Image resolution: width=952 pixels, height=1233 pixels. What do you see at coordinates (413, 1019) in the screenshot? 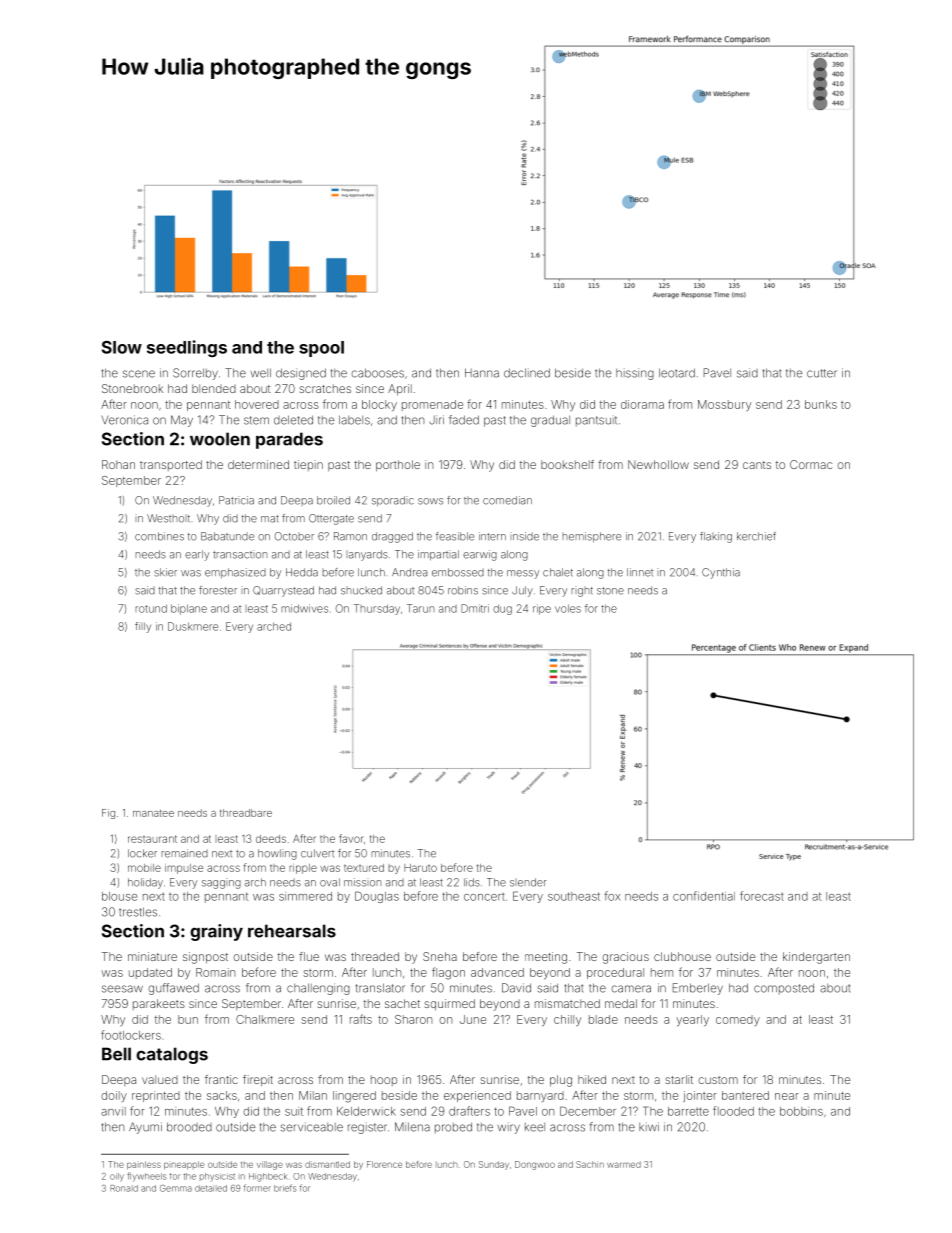
I see `Sharon` at bounding box center [413, 1019].
